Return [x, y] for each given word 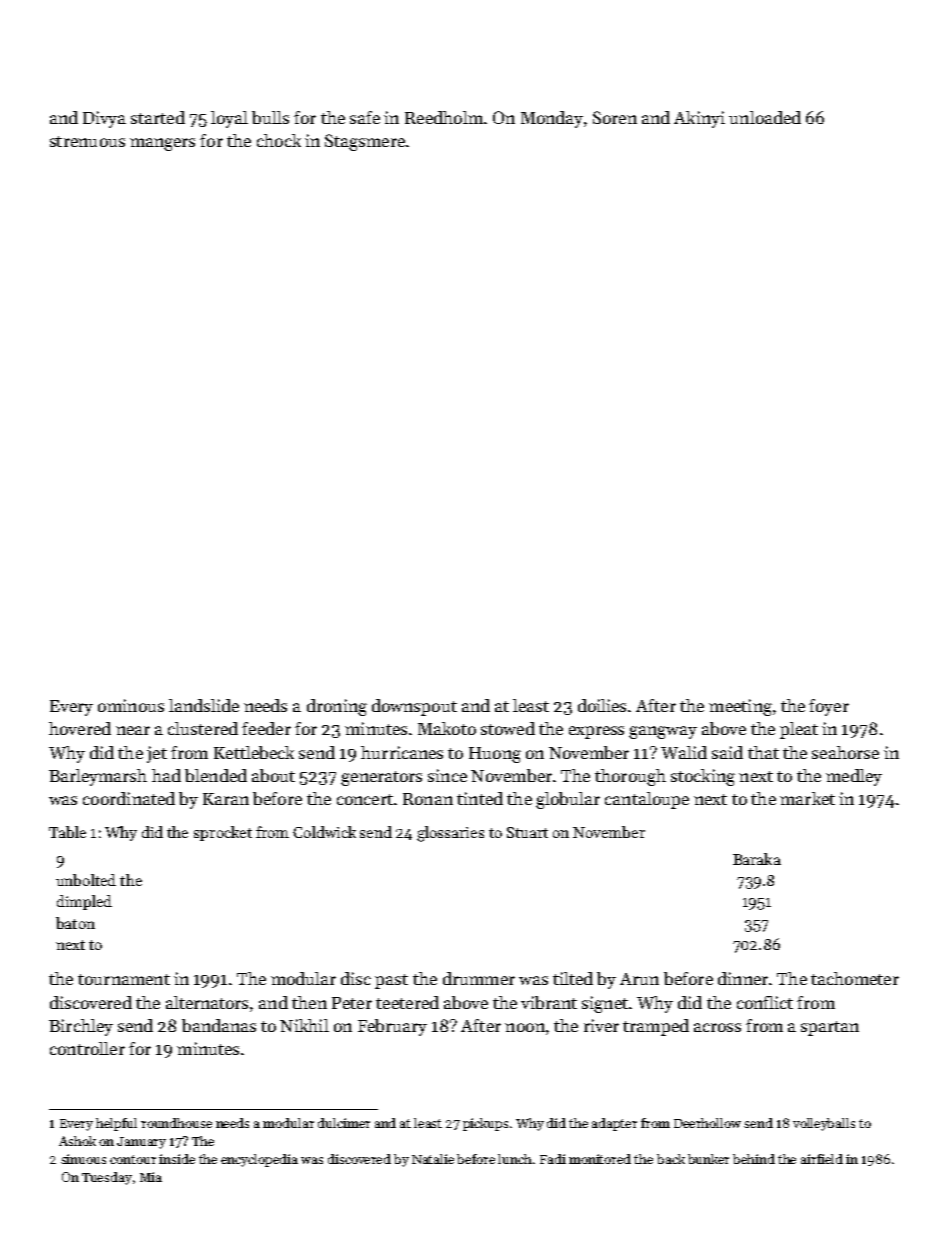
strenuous [87, 141]
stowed [508, 728]
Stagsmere [365, 142]
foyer [829, 707]
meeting [740, 707]
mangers [162, 144]
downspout [414, 707]
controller [87, 1048]
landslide [204, 705]
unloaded [765, 117]
